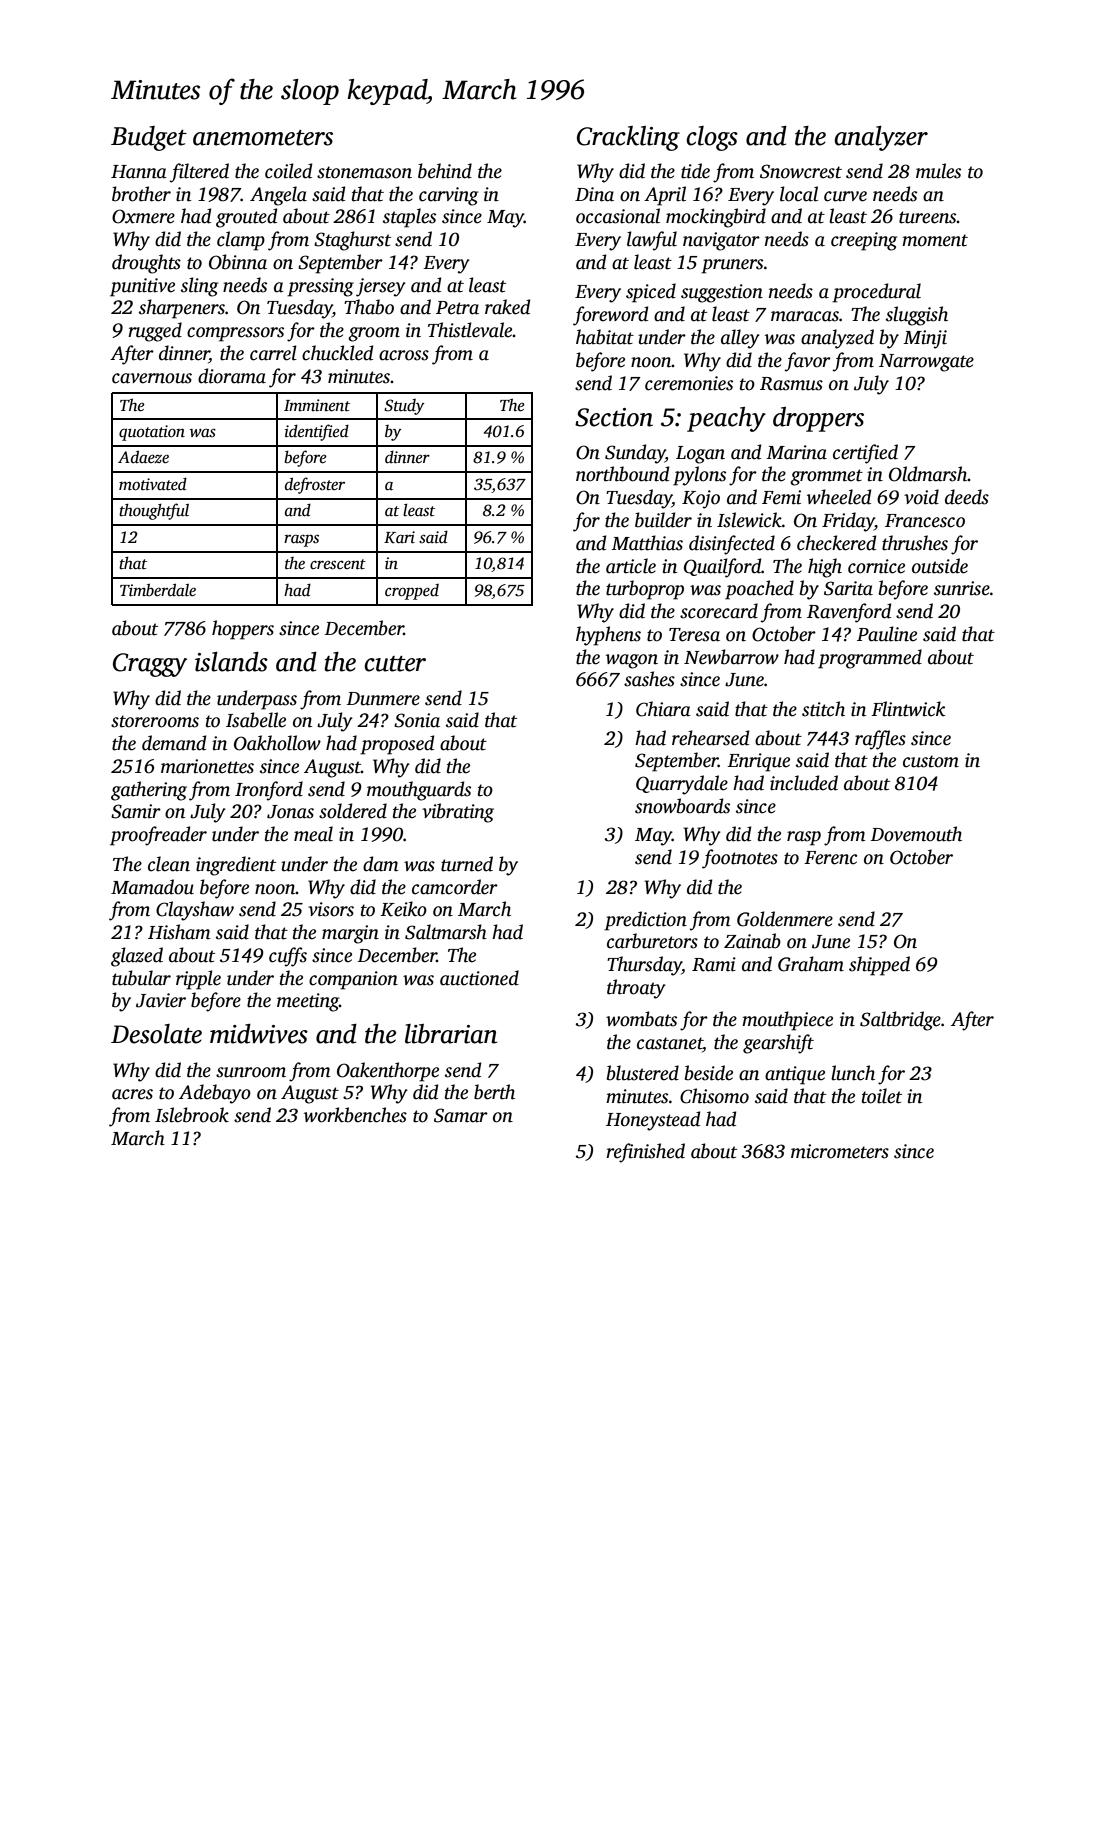 Image resolution: width=1108 pixels, height=1825 pixels. I want to click on Saltbridge, so click(900, 1021).
